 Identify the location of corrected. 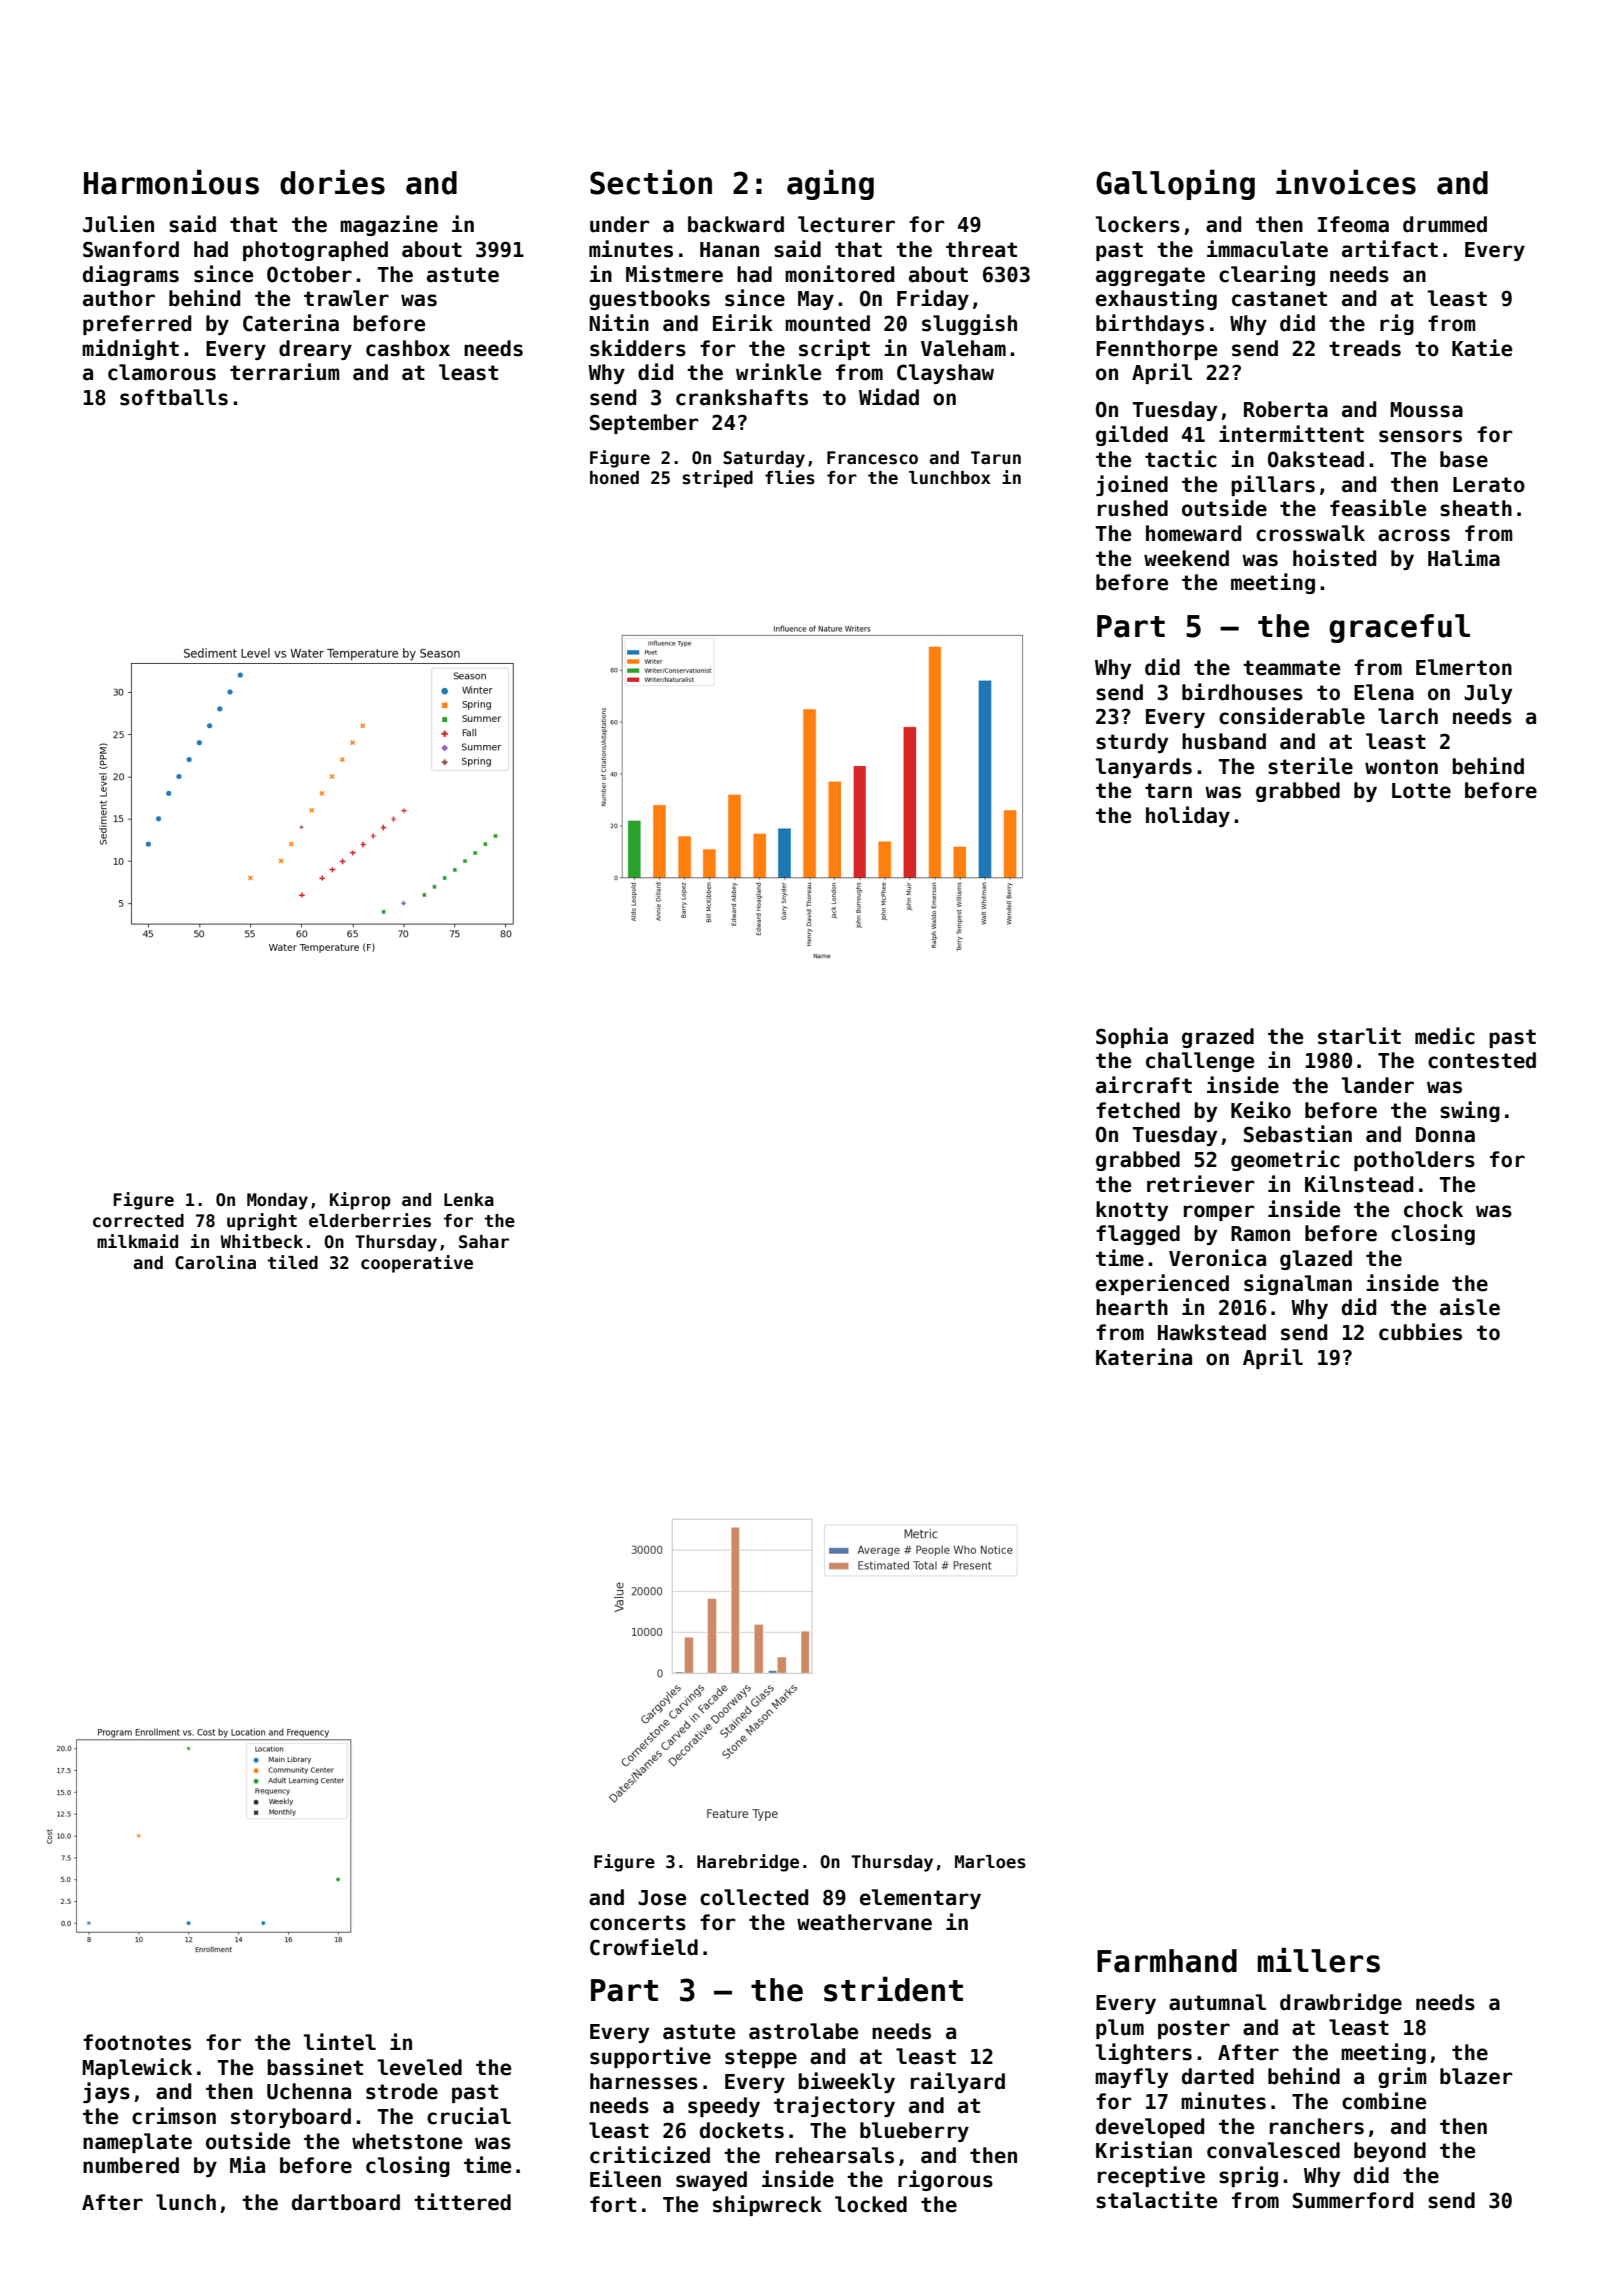
(138, 1221).
